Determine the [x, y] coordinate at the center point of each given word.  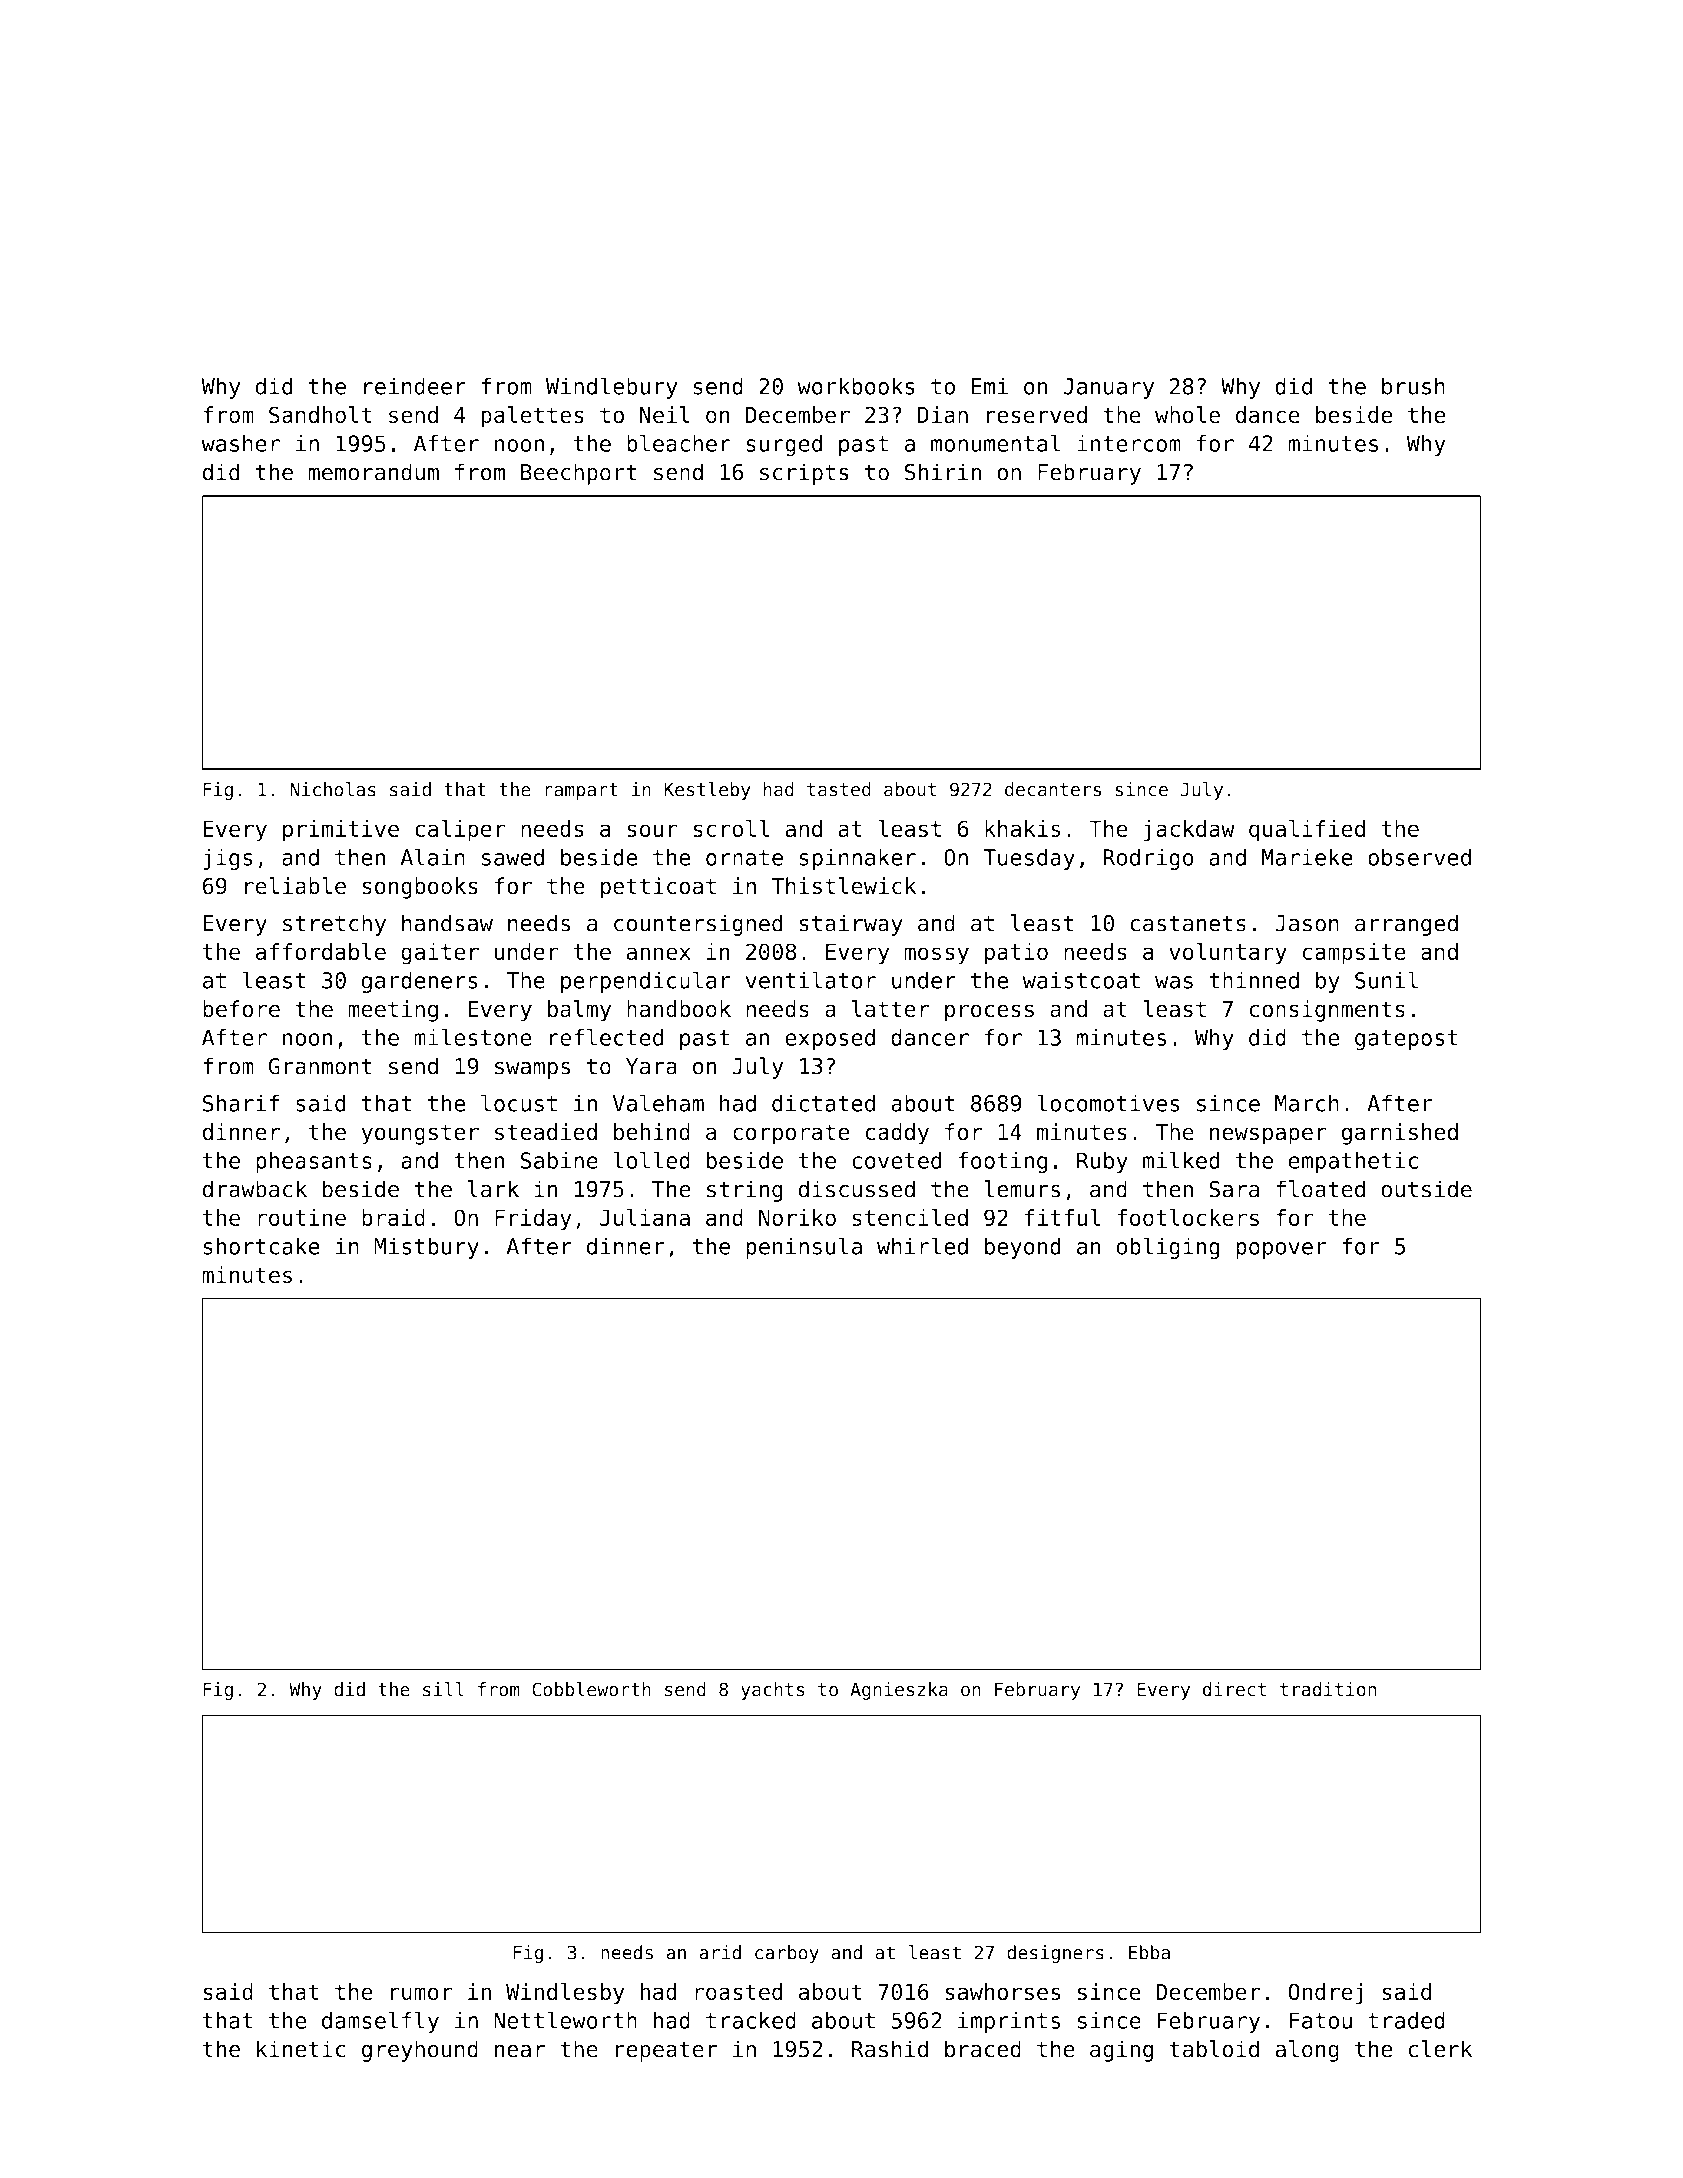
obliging [1168, 1248]
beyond [1023, 1248]
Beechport [579, 474]
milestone [473, 1037]
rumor [421, 1994]
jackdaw [1189, 831]
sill [443, 1689]
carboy [787, 1954]
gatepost [1406, 1040]
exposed [830, 1039]
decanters [1053, 789]
